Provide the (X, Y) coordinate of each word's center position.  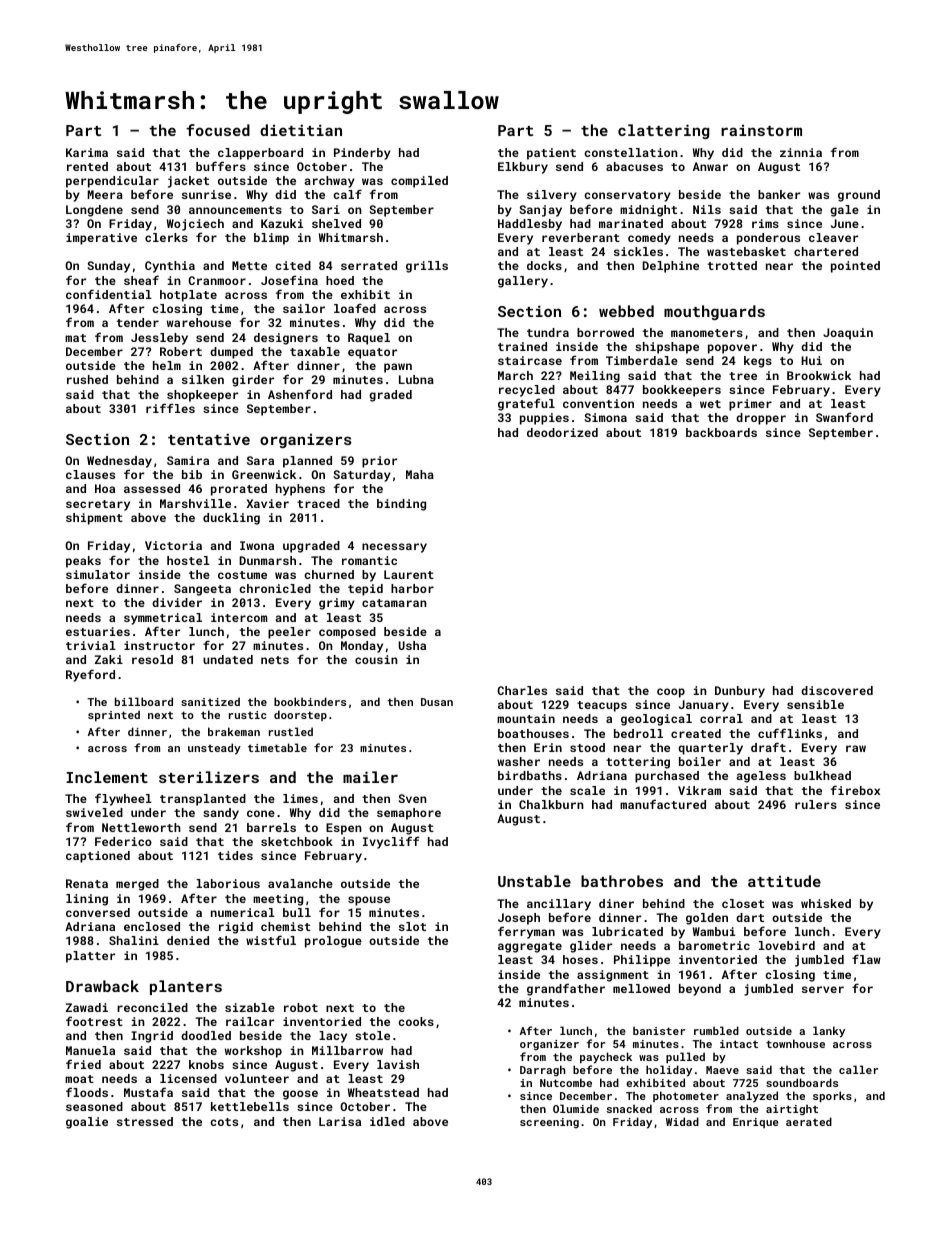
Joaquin (848, 334)
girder (253, 381)
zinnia (801, 152)
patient (551, 154)
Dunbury (740, 692)
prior (379, 462)
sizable (250, 1007)
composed (347, 633)
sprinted (114, 715)
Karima (87, 152)
